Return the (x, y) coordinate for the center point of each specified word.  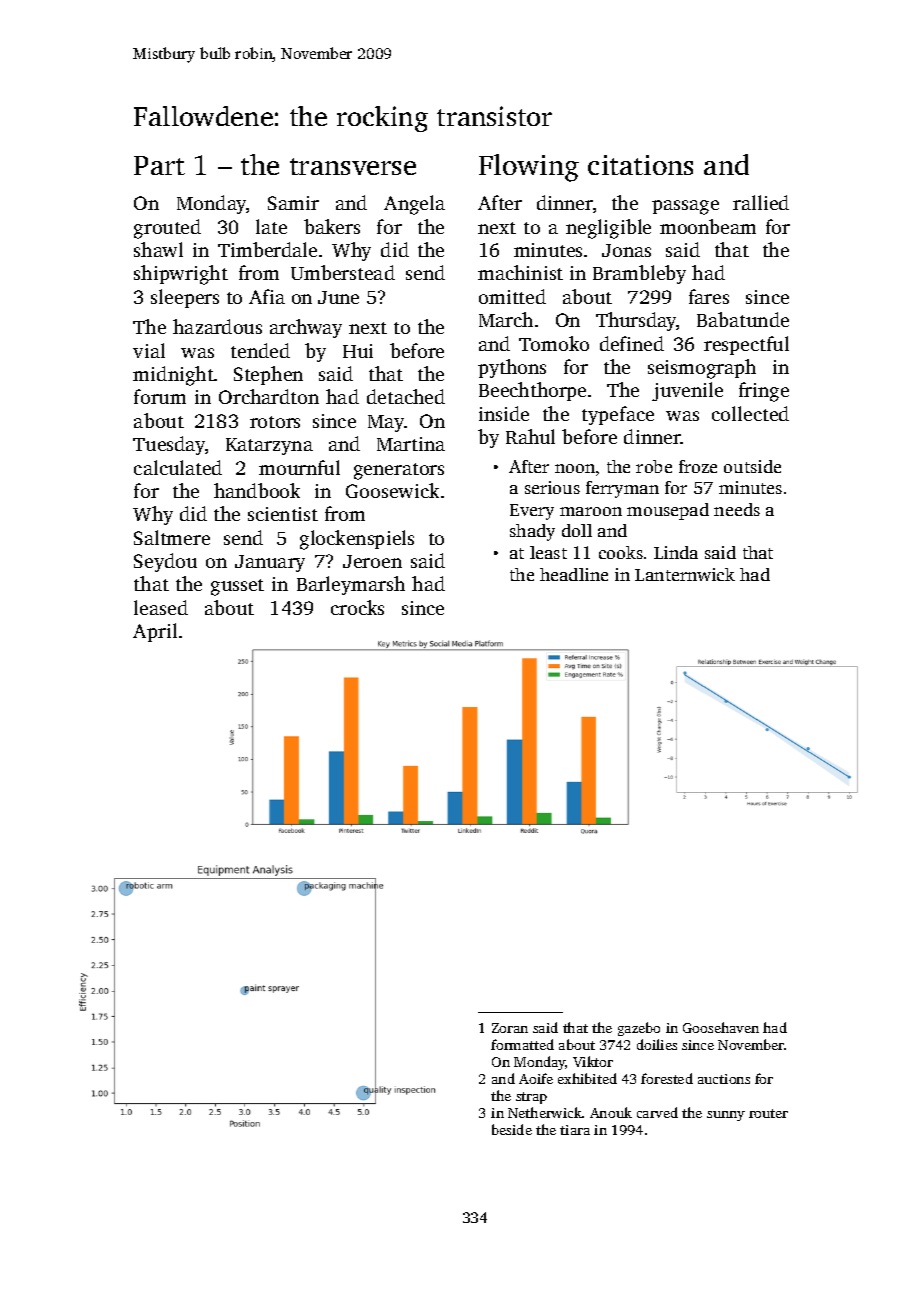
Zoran (510, 1028)
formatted (522, 1044)
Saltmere (172, 537)
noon (575, 468)
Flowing (529, 168)
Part (159, 165)
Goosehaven (721, 1027)
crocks (357, 607)
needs (737, 509)
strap (531, 1098)
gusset (237, 587)
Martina (411, 444)
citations (640, 165)
